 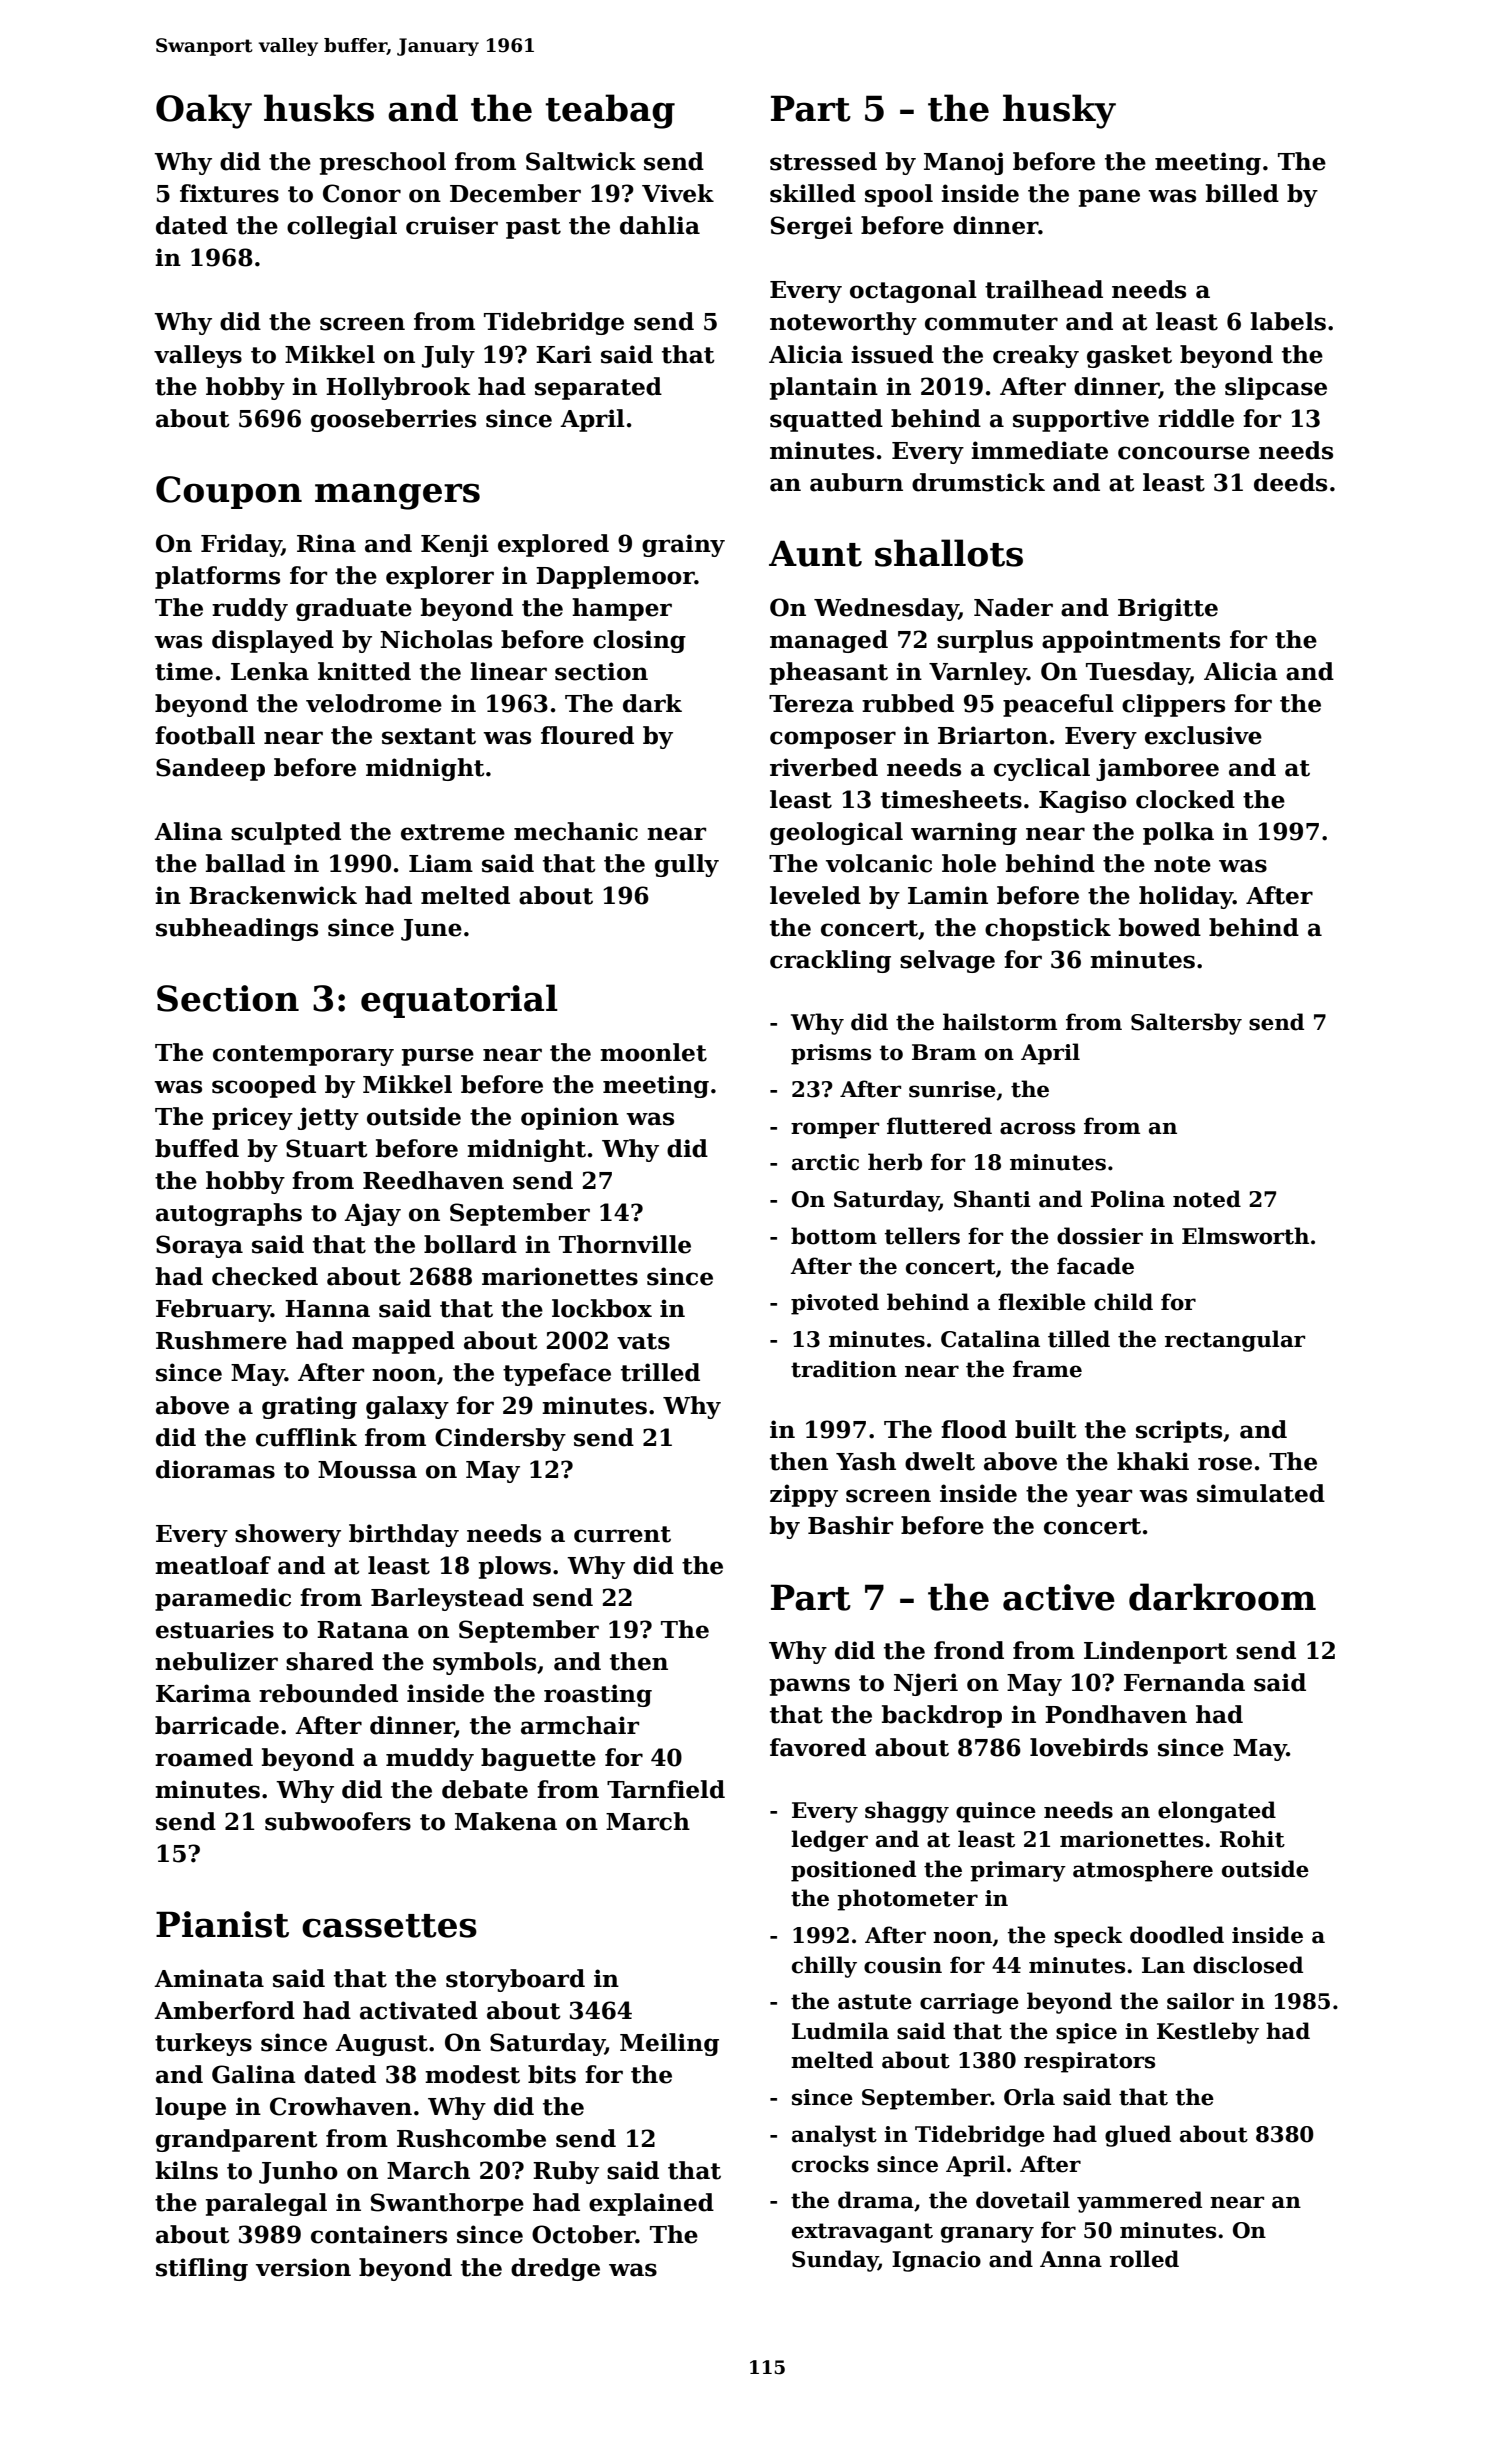 What do you see at coordinates (555, 2269) in the screenshot?
I see `dredge` at bounding box center [555, 2269].
